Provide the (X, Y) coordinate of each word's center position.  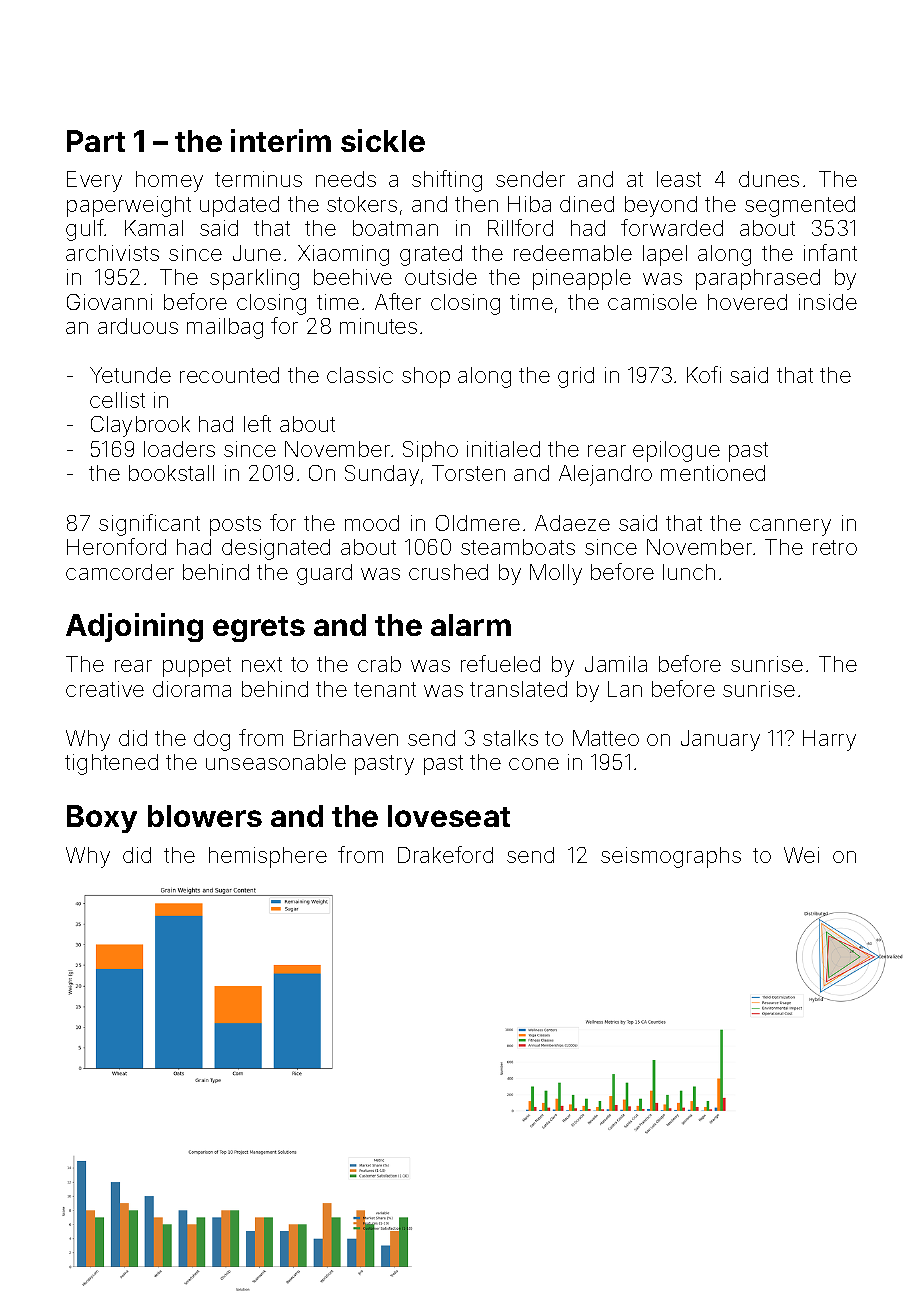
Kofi (704, 374)
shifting (447, 181)
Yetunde (130, 375)
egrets (259, 629)
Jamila (616, 664)
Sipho (430, 451)
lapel (665, 255)
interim (281, 140)
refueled (500, 663)
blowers (205, 816)
